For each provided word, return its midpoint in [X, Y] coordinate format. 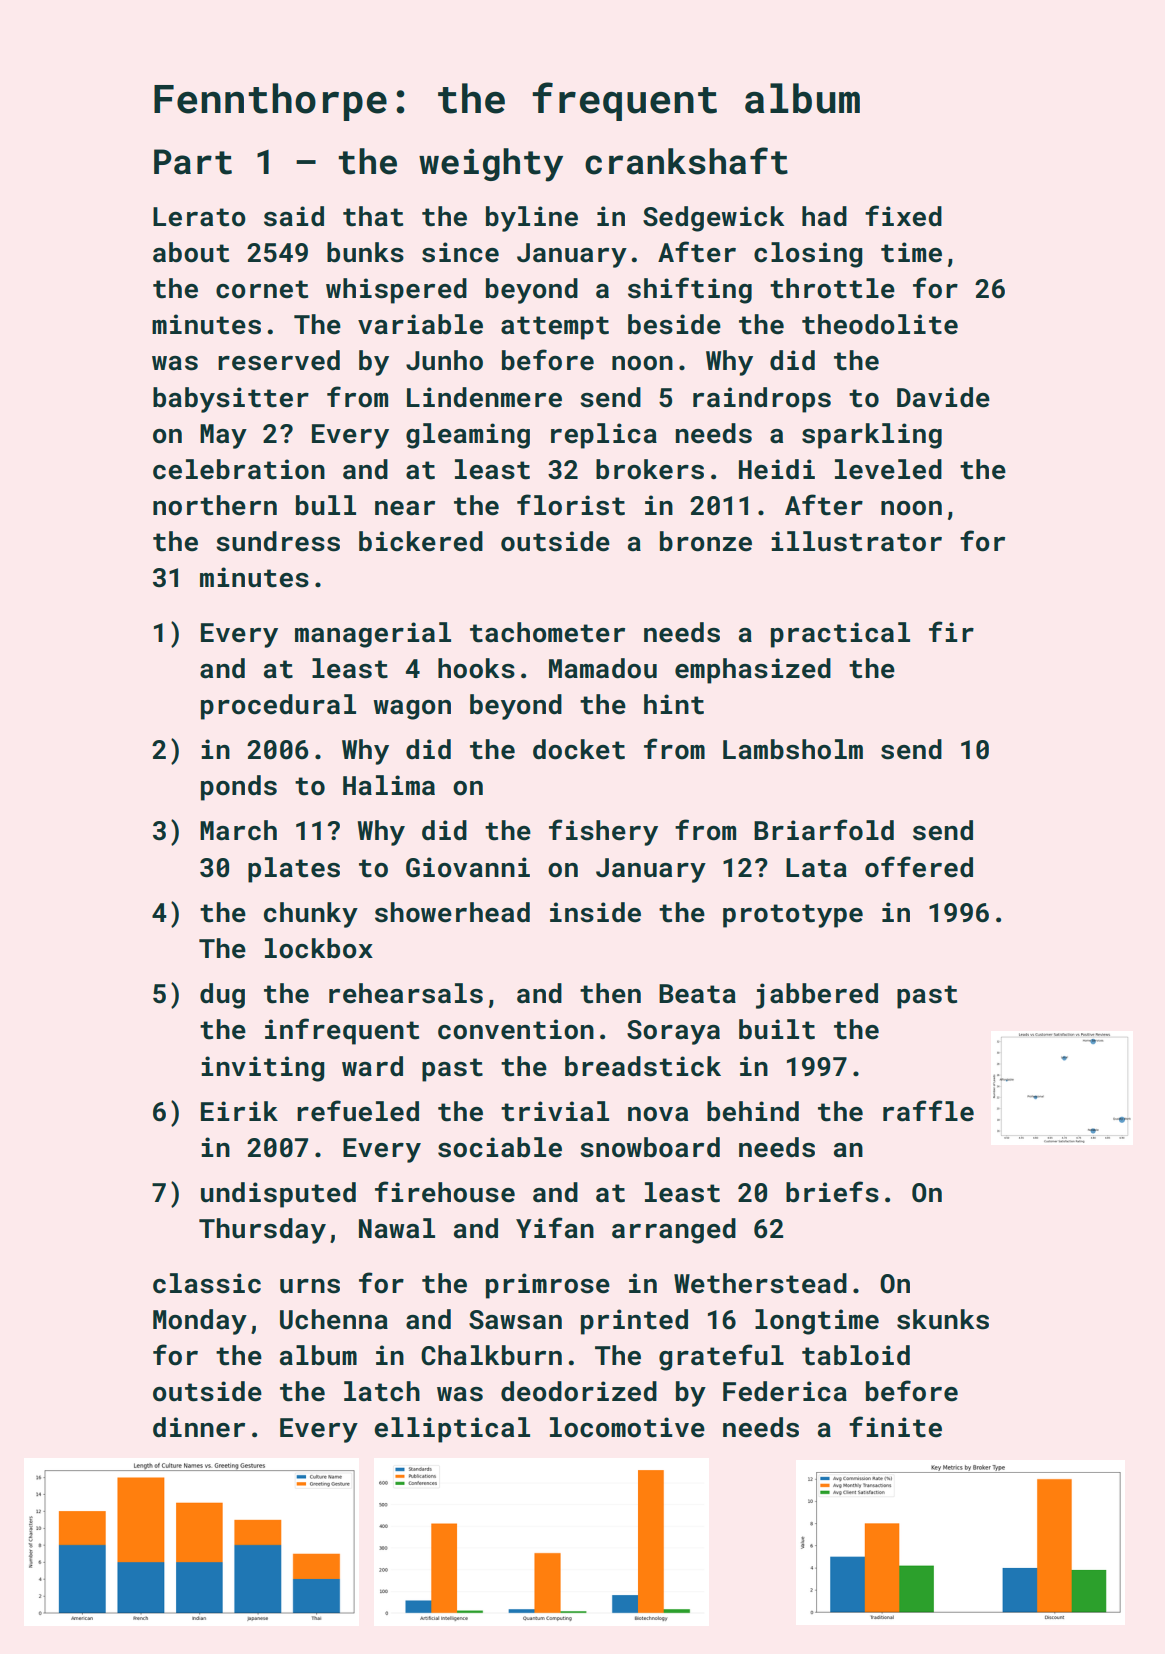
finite [895, 1427]
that [373, 216]
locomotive [627, 1427]
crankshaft [686, 161]
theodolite [880, 324]
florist [571, 505]
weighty [491, 165]
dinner [199, 1427]
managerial [373, 635]
